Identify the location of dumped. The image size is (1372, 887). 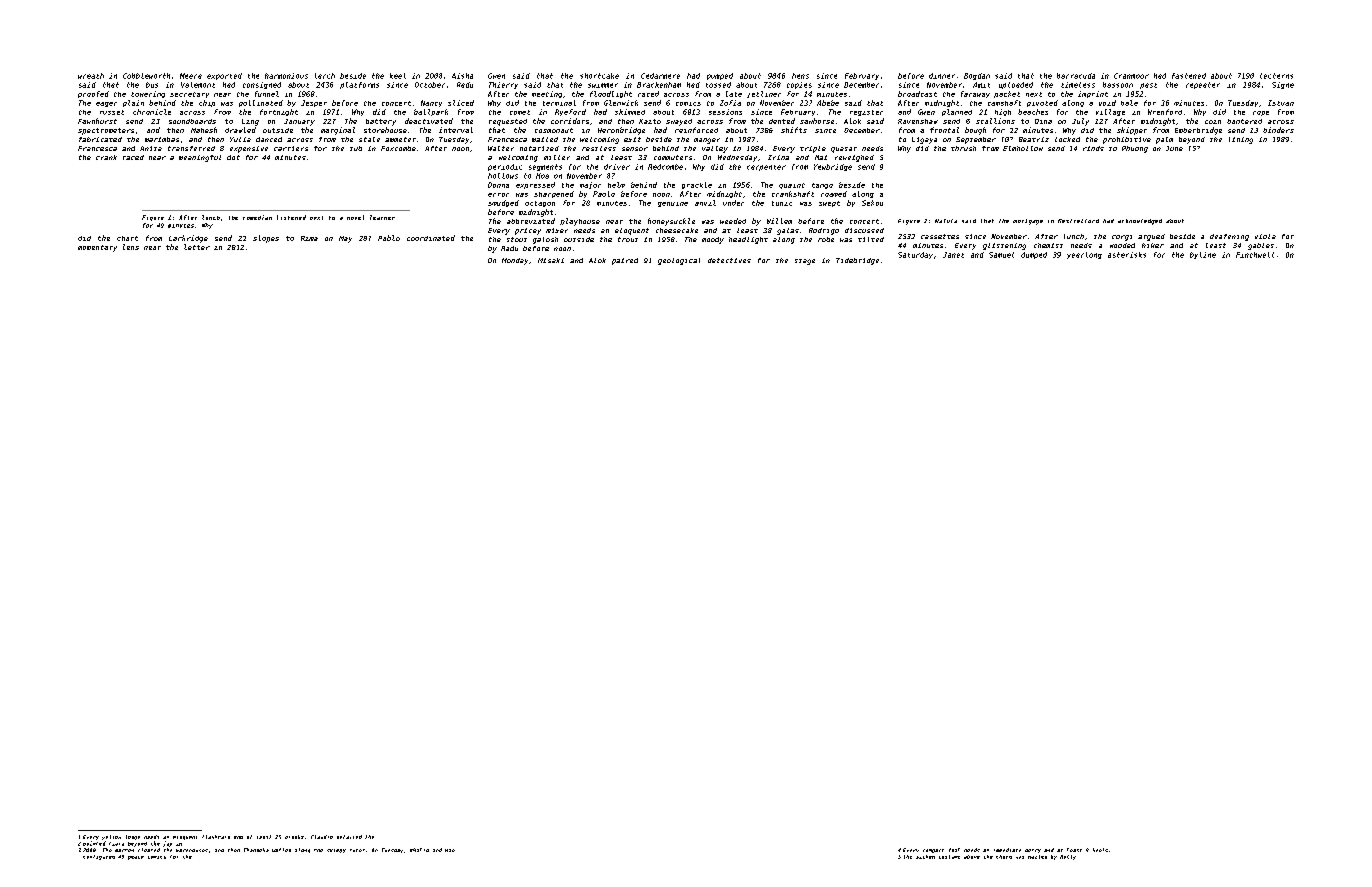
(1034, 255).
